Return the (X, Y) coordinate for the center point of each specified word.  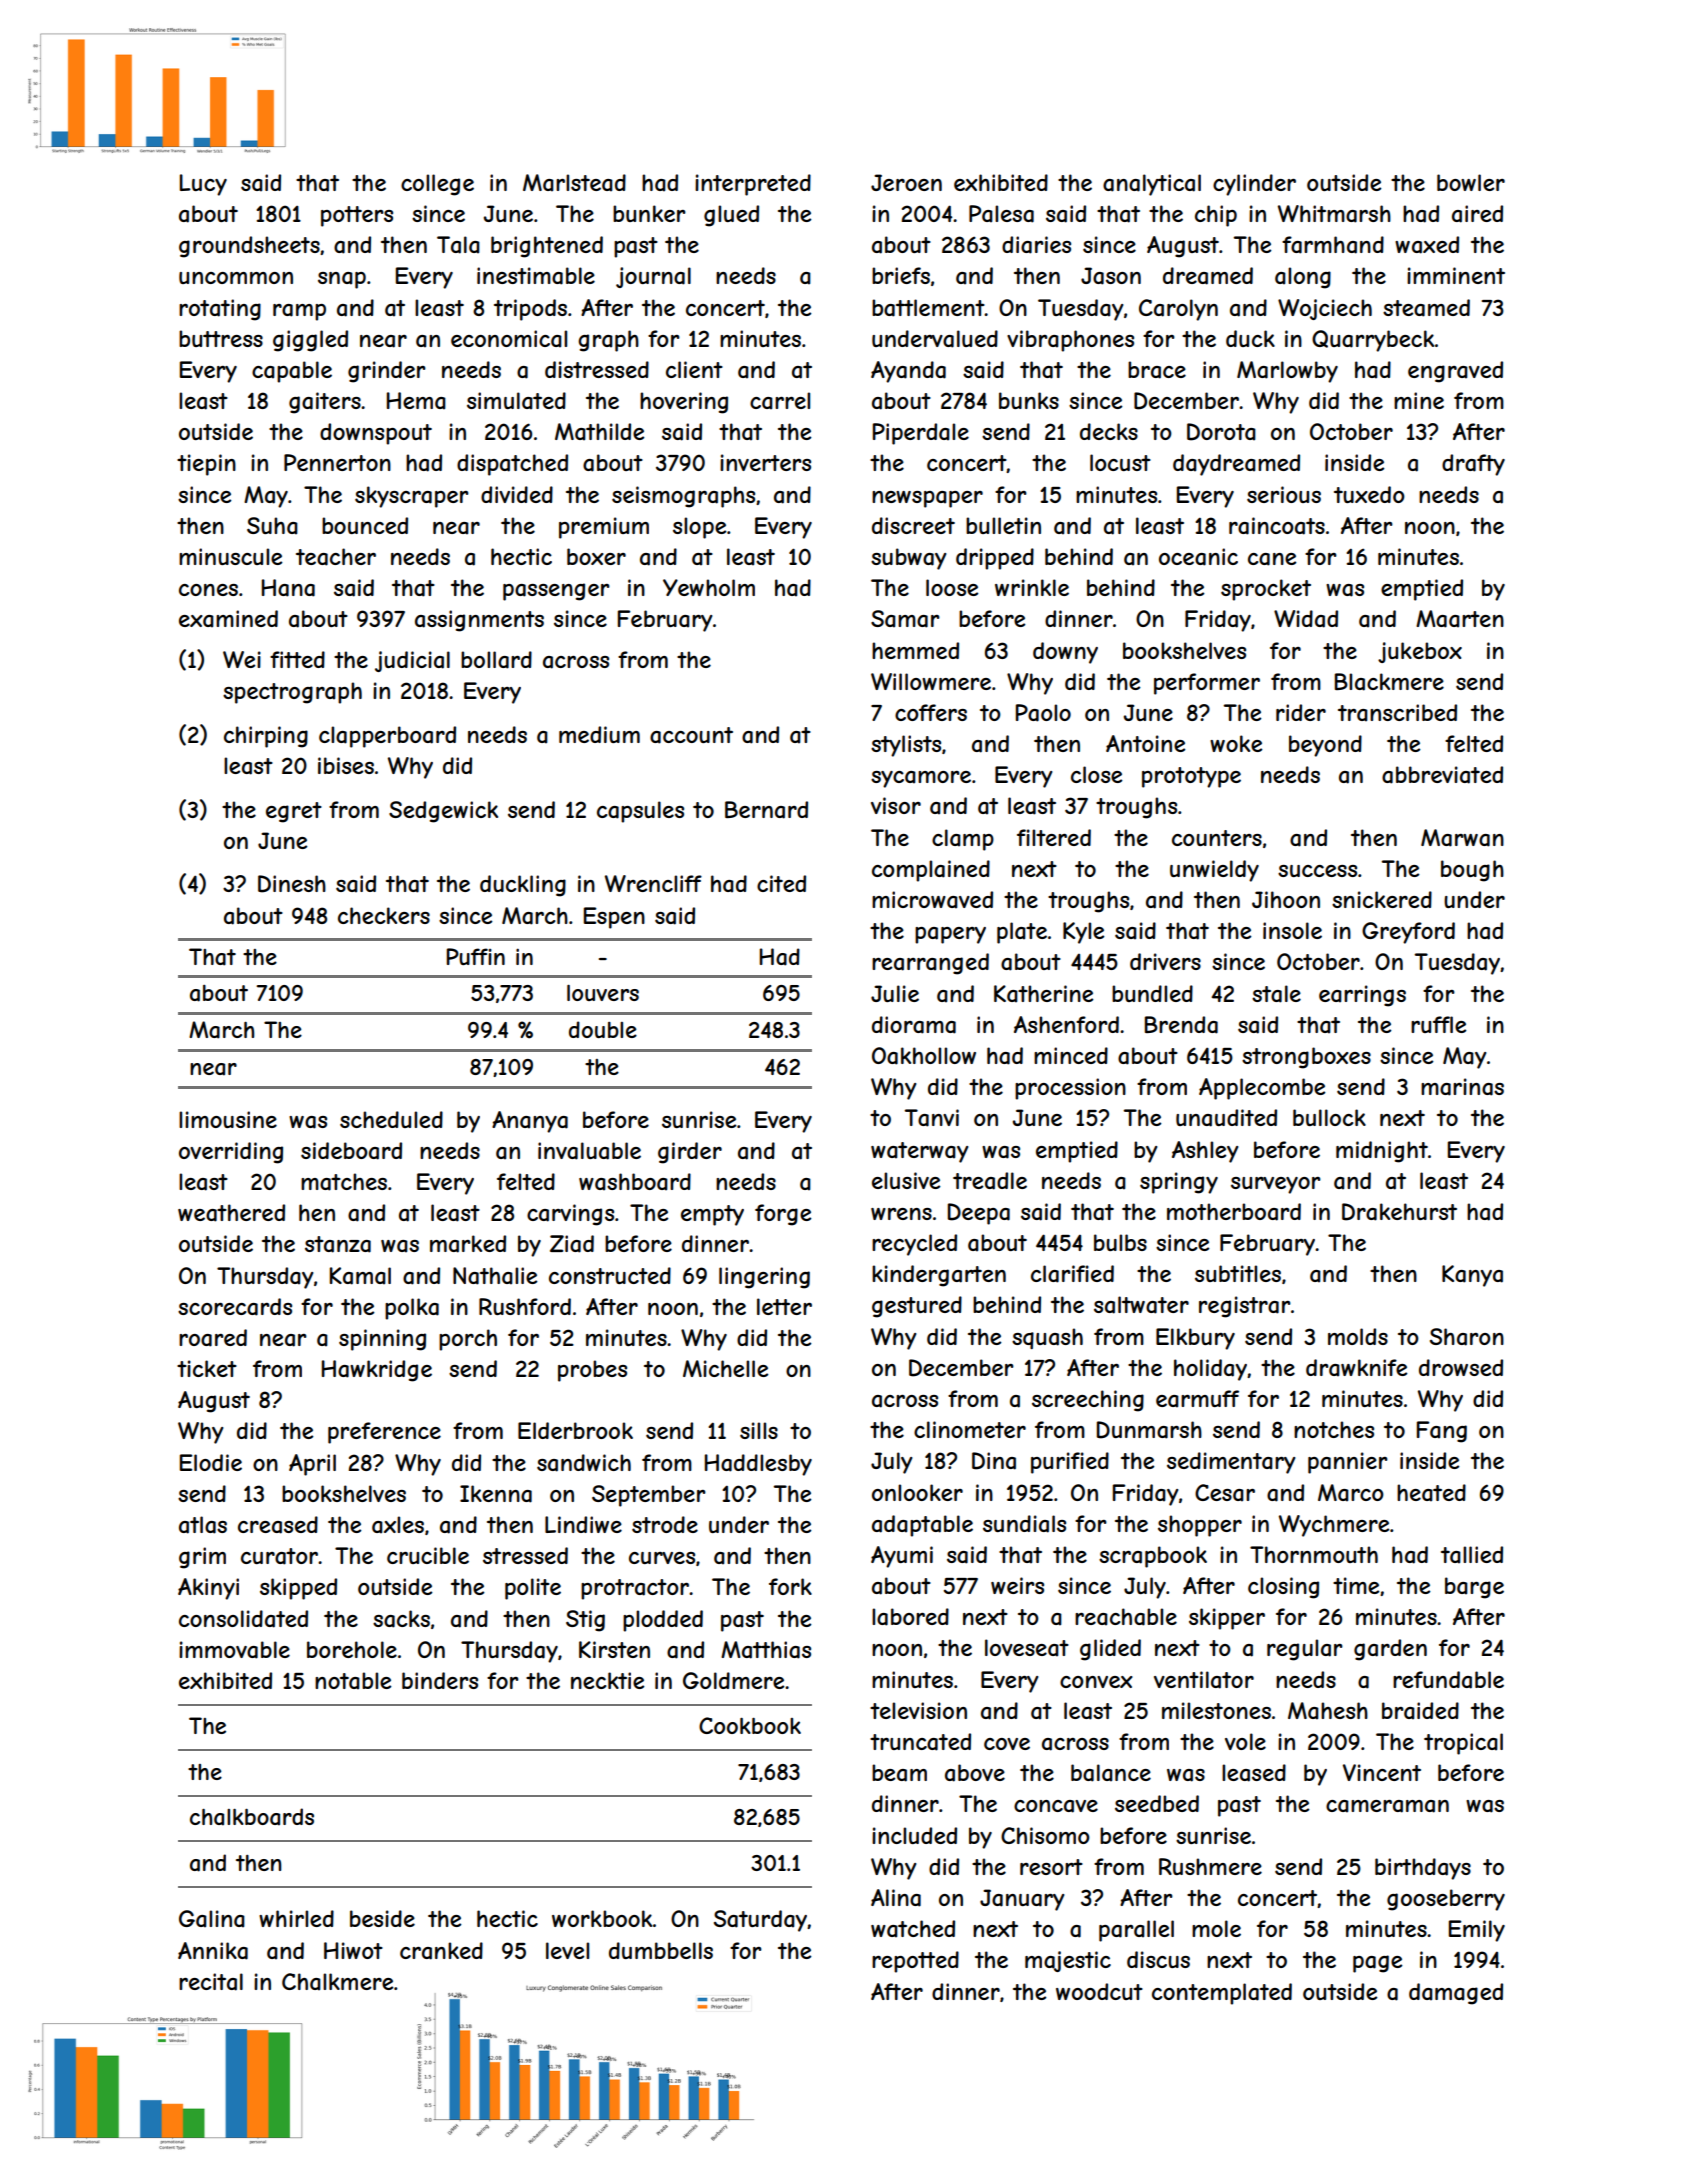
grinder (387, 372)
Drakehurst (1399, 1212)
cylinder (1254, 185)
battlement (928, 308)
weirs (1017, 1585)
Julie (895, 993)
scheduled (391, 1119)
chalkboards (252, 1817)
